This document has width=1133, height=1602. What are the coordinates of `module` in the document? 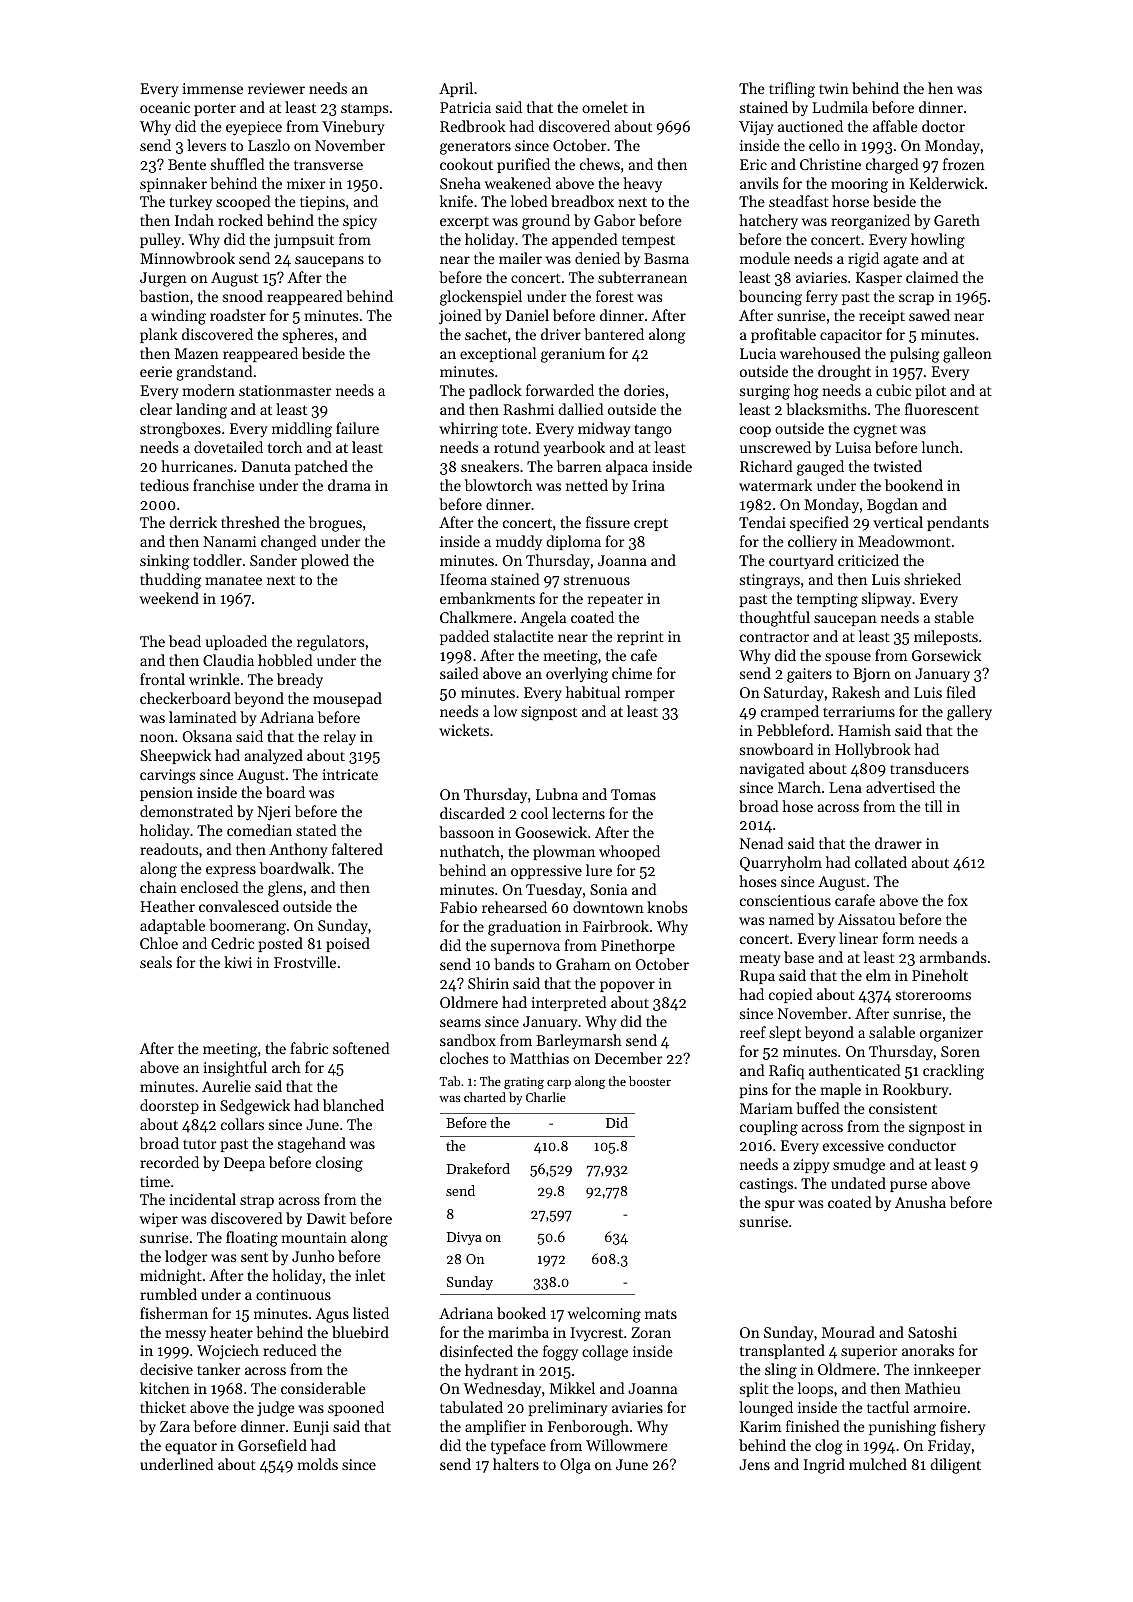 It's located at (765, 258).
